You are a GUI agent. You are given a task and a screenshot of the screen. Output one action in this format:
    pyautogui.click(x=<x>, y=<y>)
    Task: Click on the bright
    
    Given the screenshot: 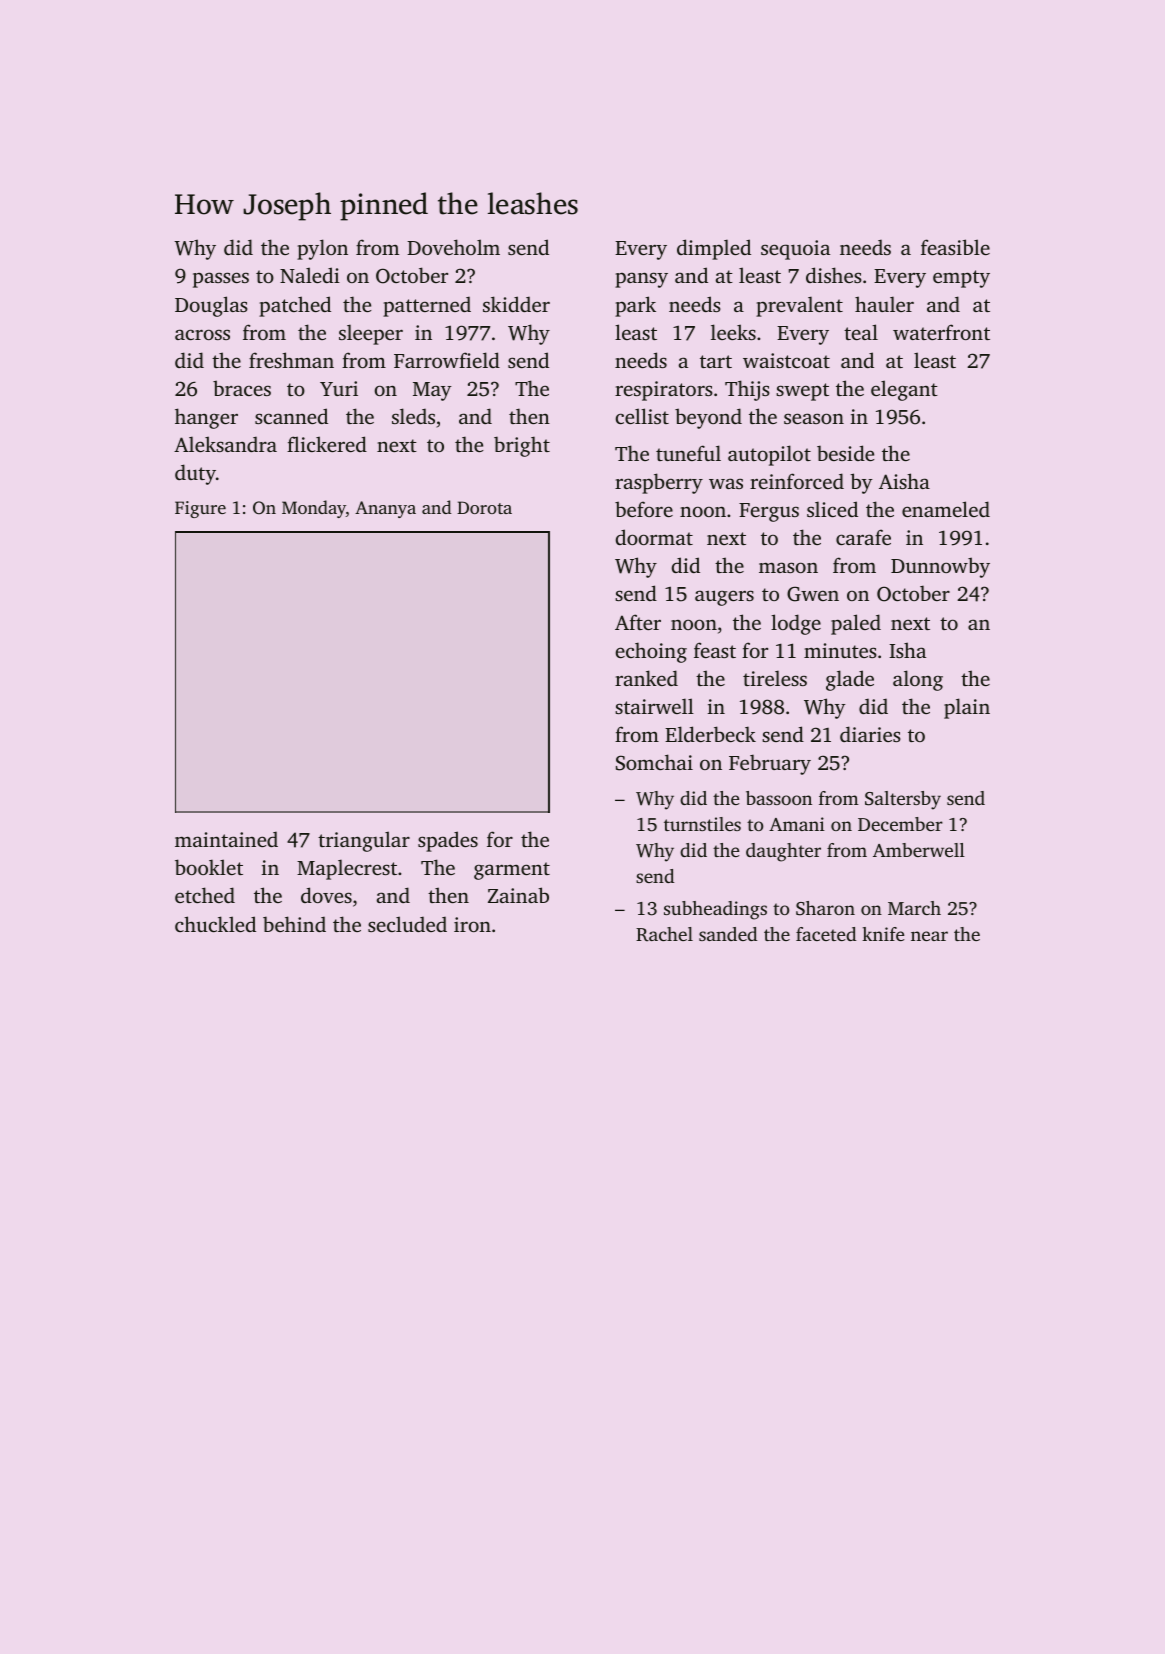 What is the action you would take?
    pyautogui.click(x=522, y=446)
